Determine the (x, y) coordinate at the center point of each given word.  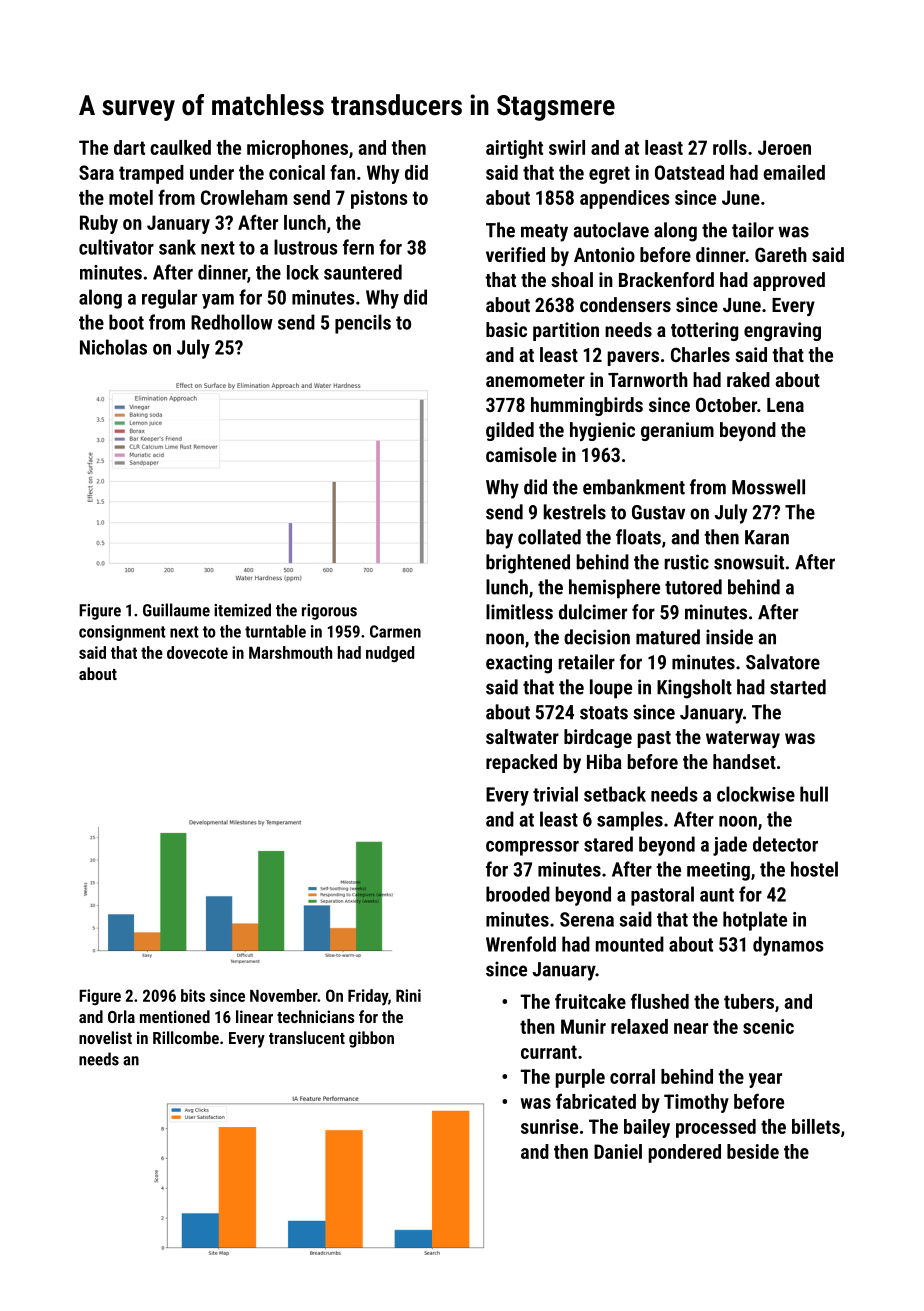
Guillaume (176, 610)
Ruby (99, 224)
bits (193, 995)
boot (126, 322)
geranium (677, 431)
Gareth (781, 254)
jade (730, 846)
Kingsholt (694, 689)
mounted (630, 944)
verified (515, 254)
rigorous (329, 612)
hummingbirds (587, 406)
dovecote (197, 652)
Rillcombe (186, 1037)
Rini (408, 995)
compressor (532, 848)
